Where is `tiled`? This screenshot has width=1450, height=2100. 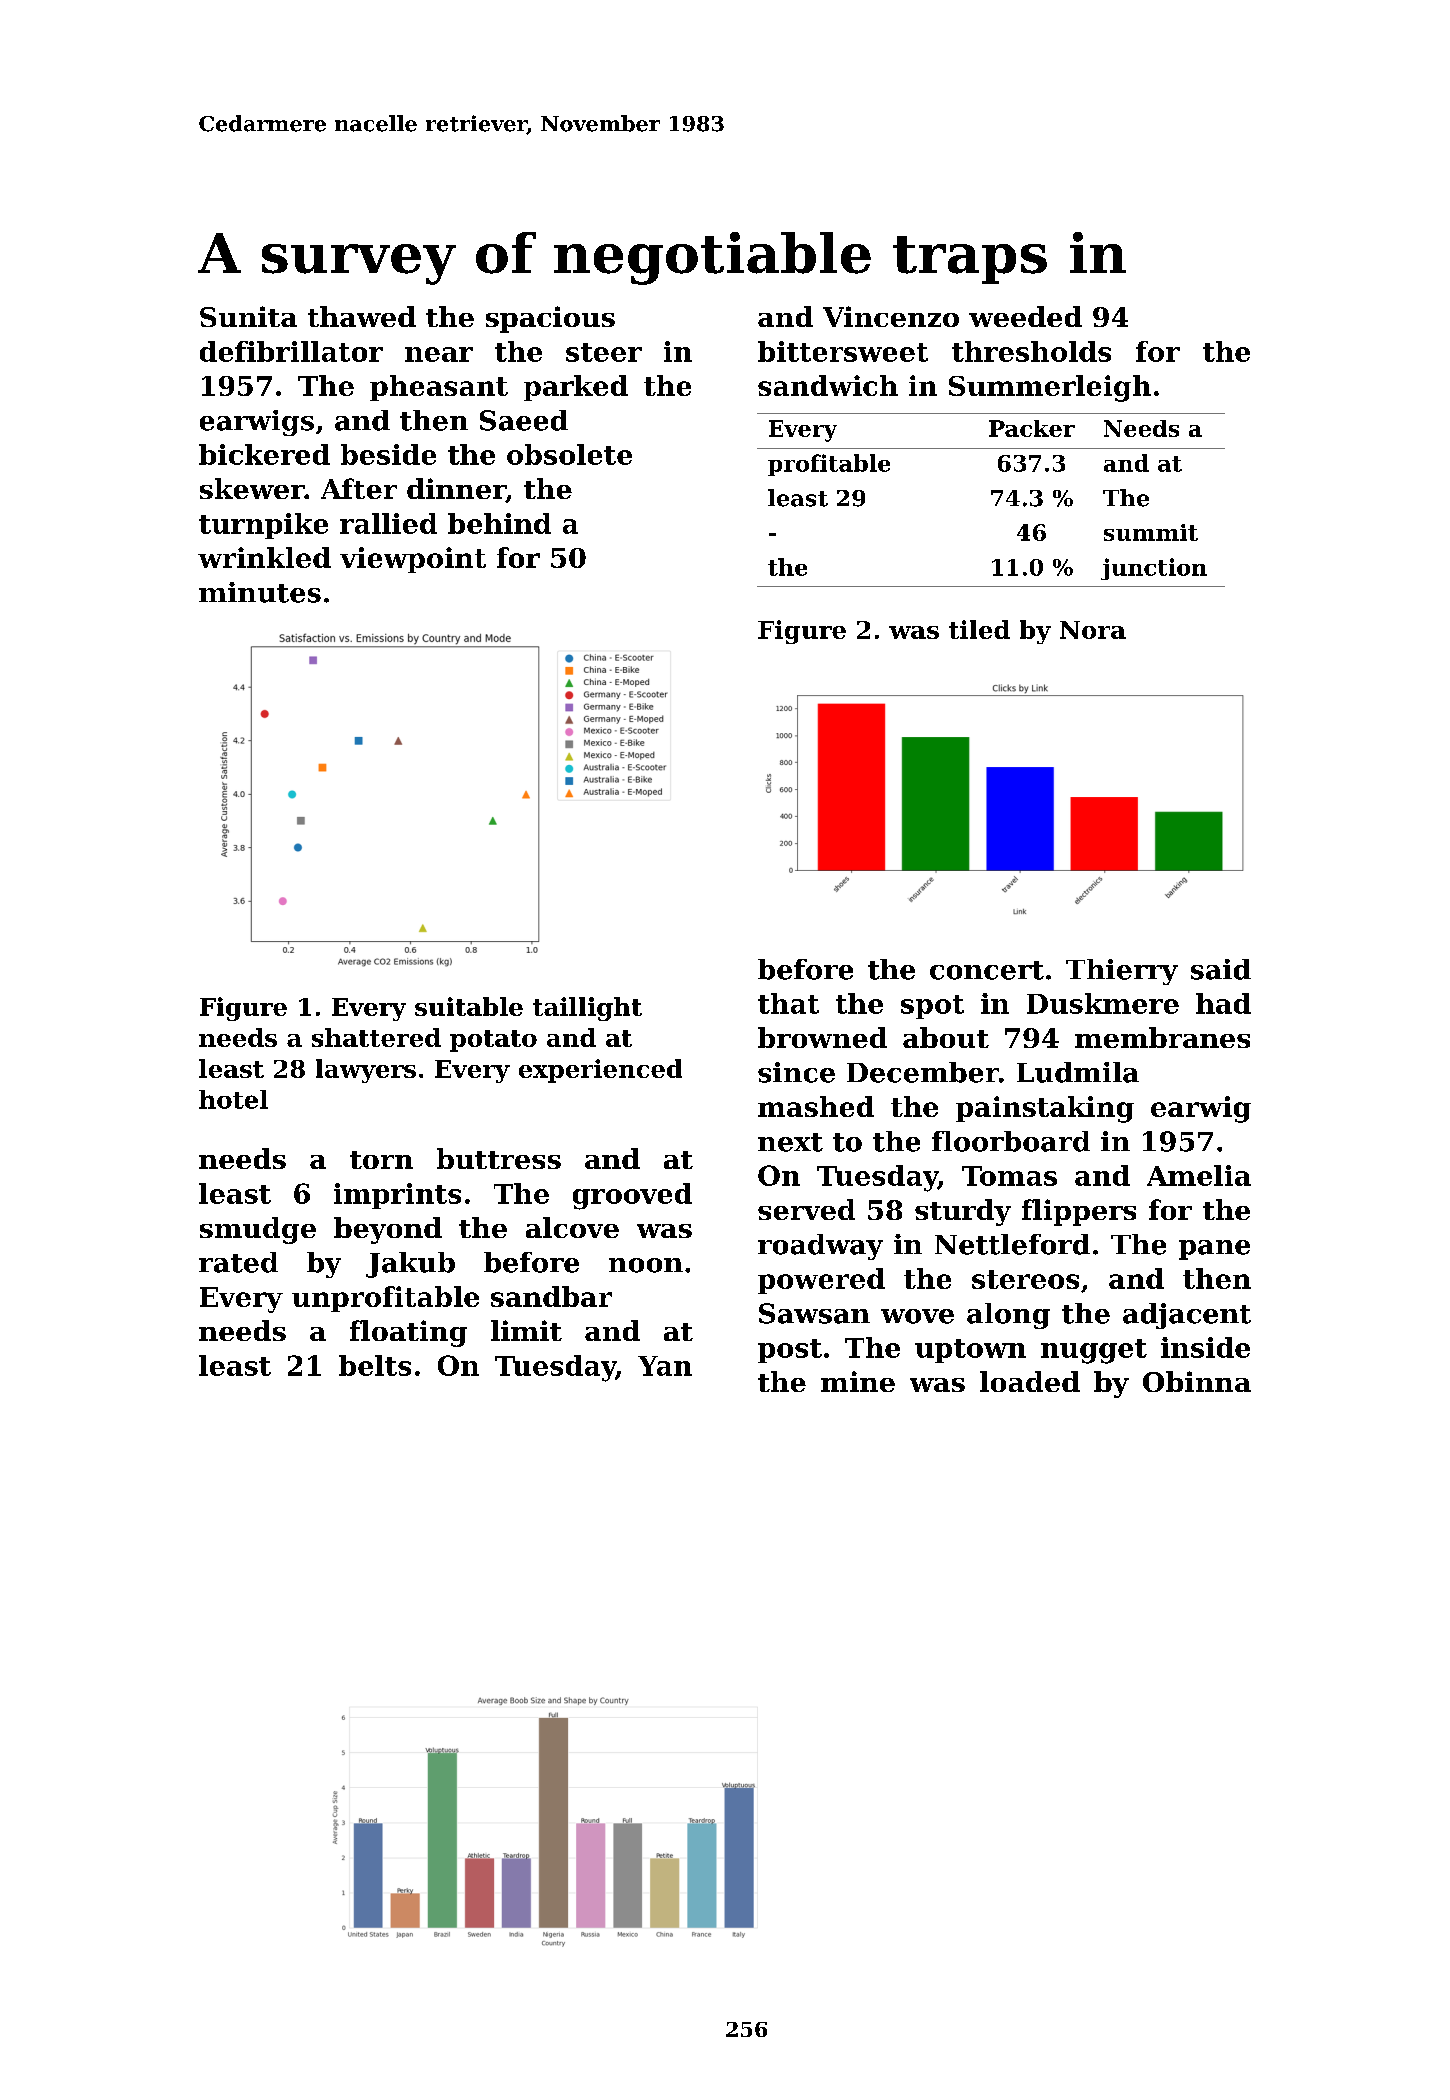
tiled is located at coordinates (979, 629).
